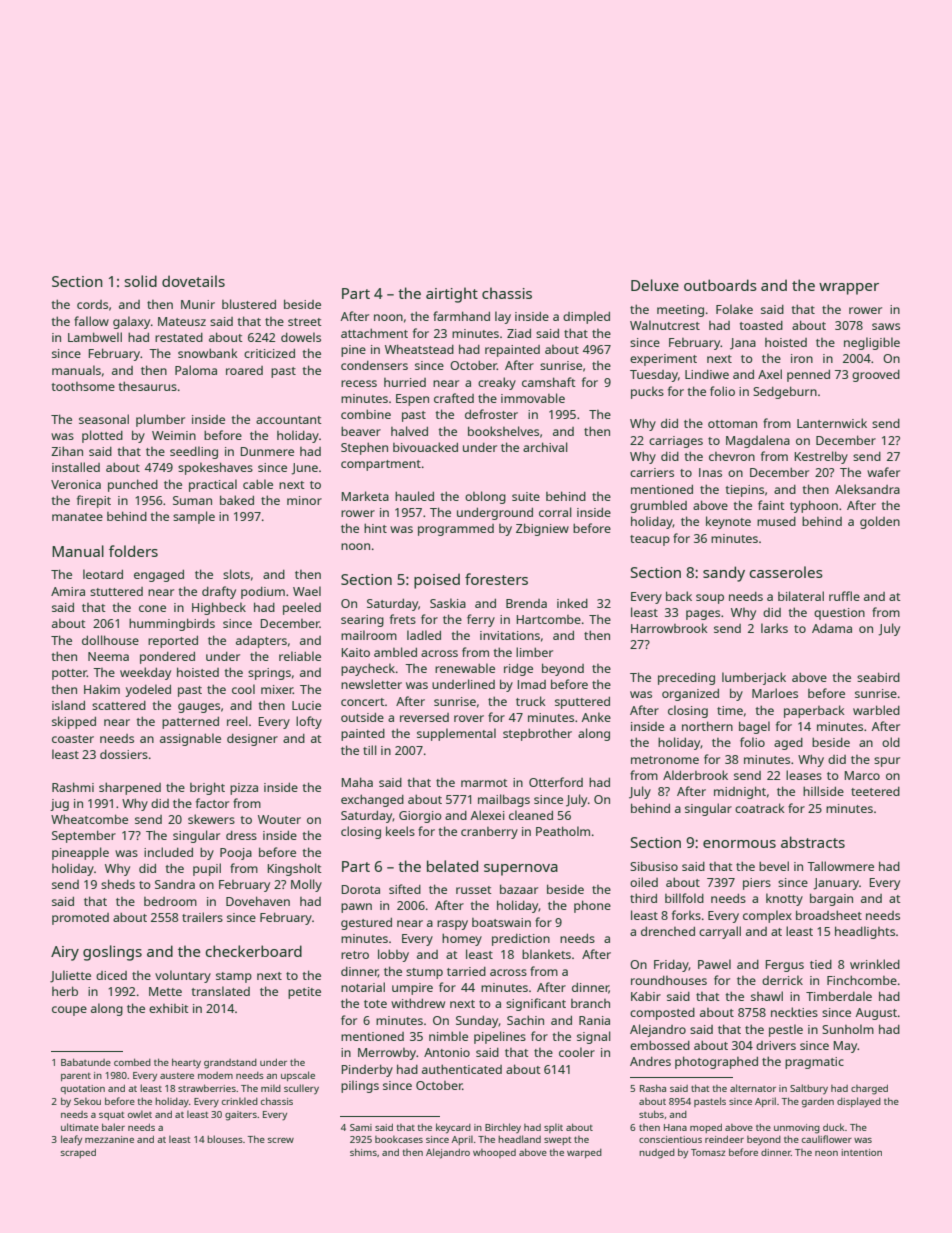 The height and width of the image is (1233, 952). I want to click on Adama, so click(832, 628).
